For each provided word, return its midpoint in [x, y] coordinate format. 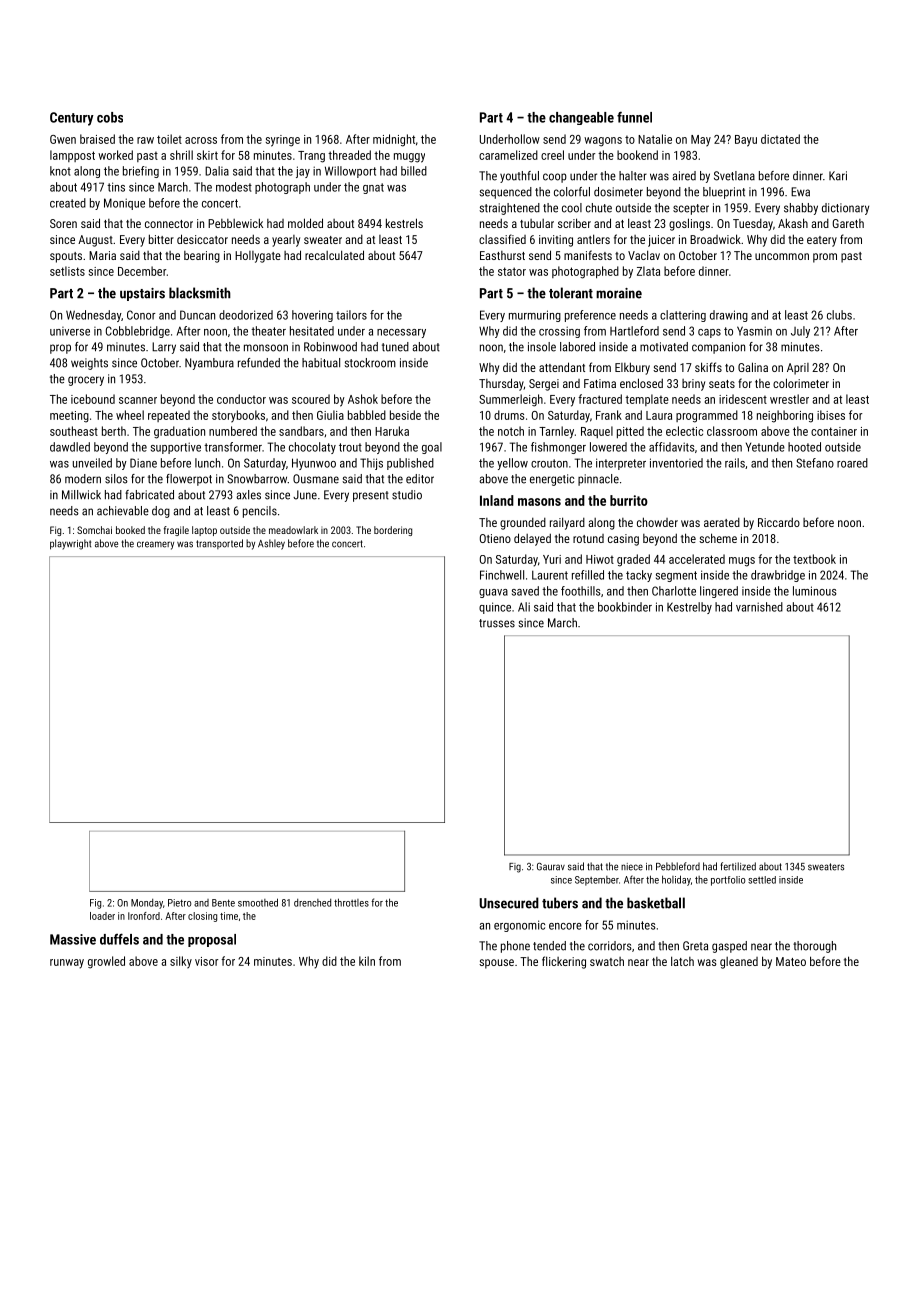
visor [206, 961]
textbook [814, 559]
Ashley [271, 544]
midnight [394, 140]
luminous [815, 591]
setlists [67, 271]
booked [130, 530]
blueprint [724, 193]
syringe [283, 141]
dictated [780, 139]
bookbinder [625, 607]
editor [420, 479]
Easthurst [502, 255]
